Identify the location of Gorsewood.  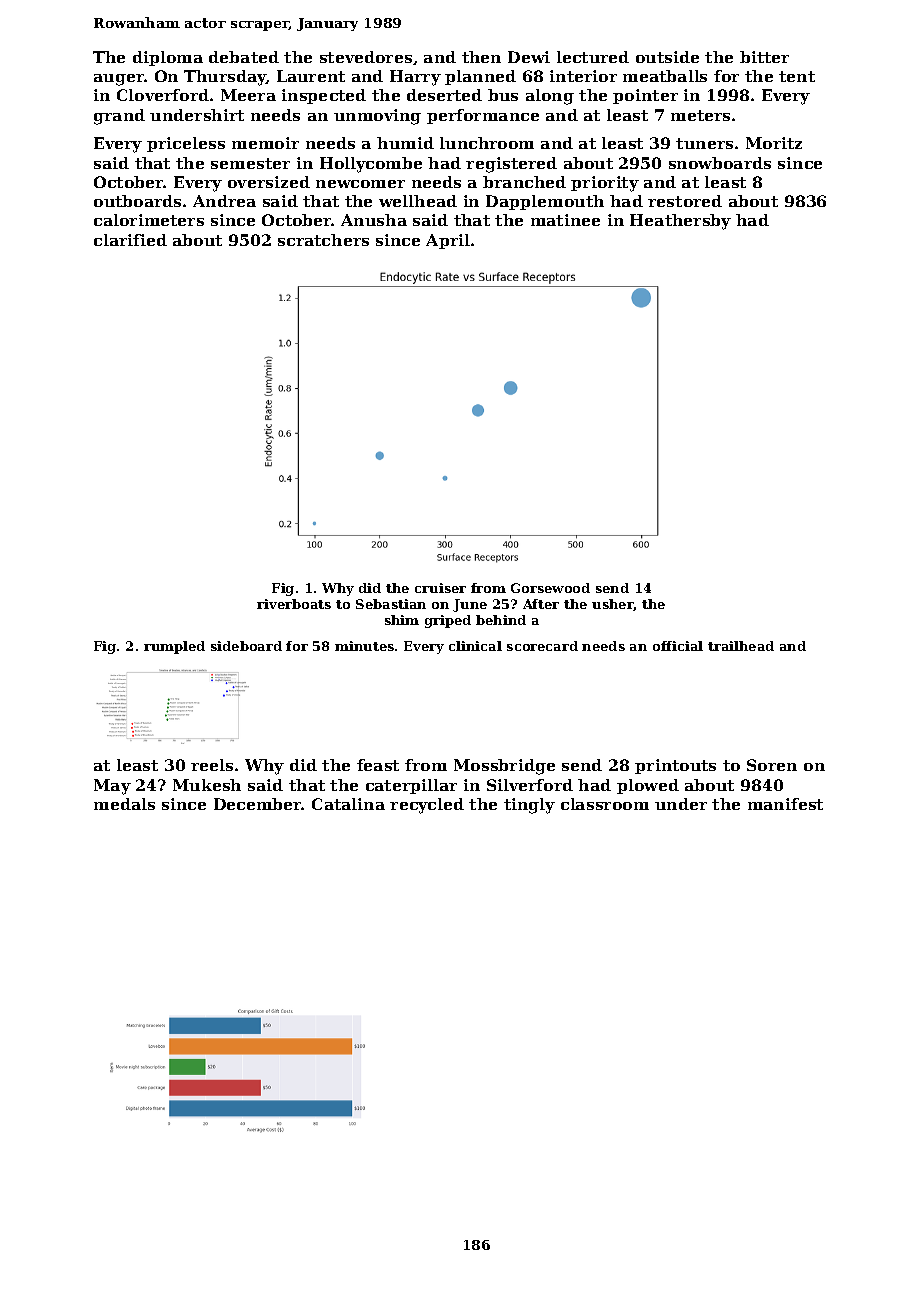
(550, 588).
